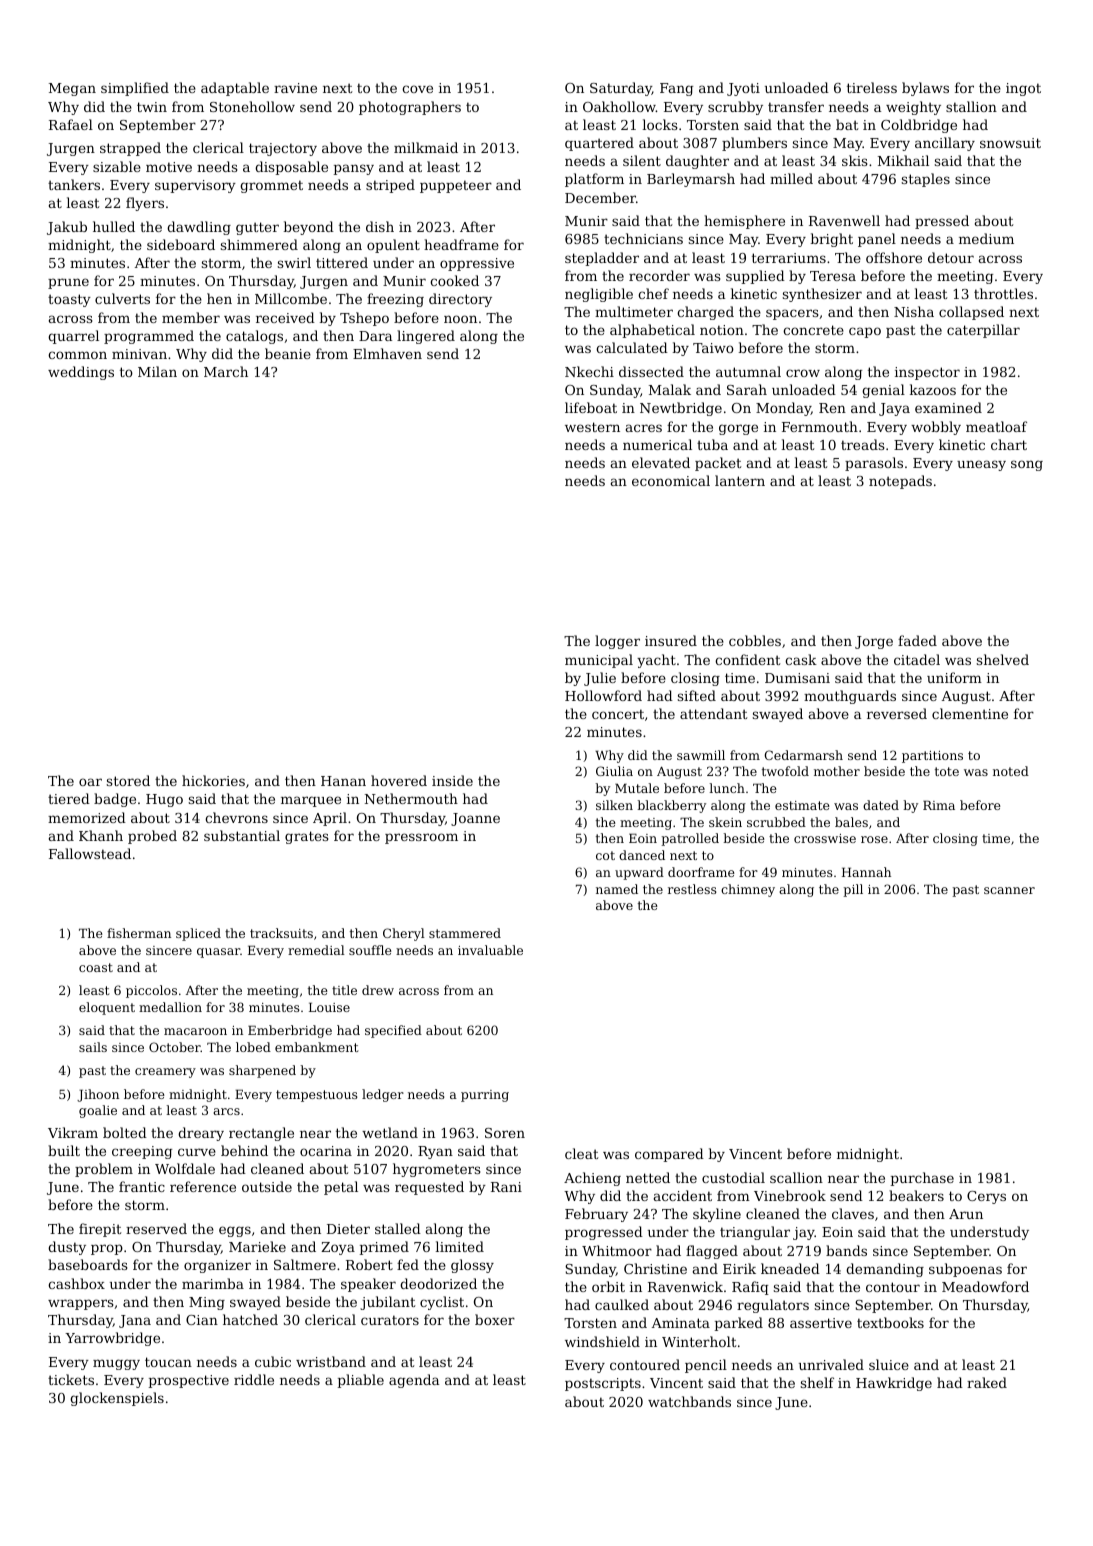  What do you see at coordinates (926, 180) in the screenshot?
I see `staples` at bounding box center [926, 180].
